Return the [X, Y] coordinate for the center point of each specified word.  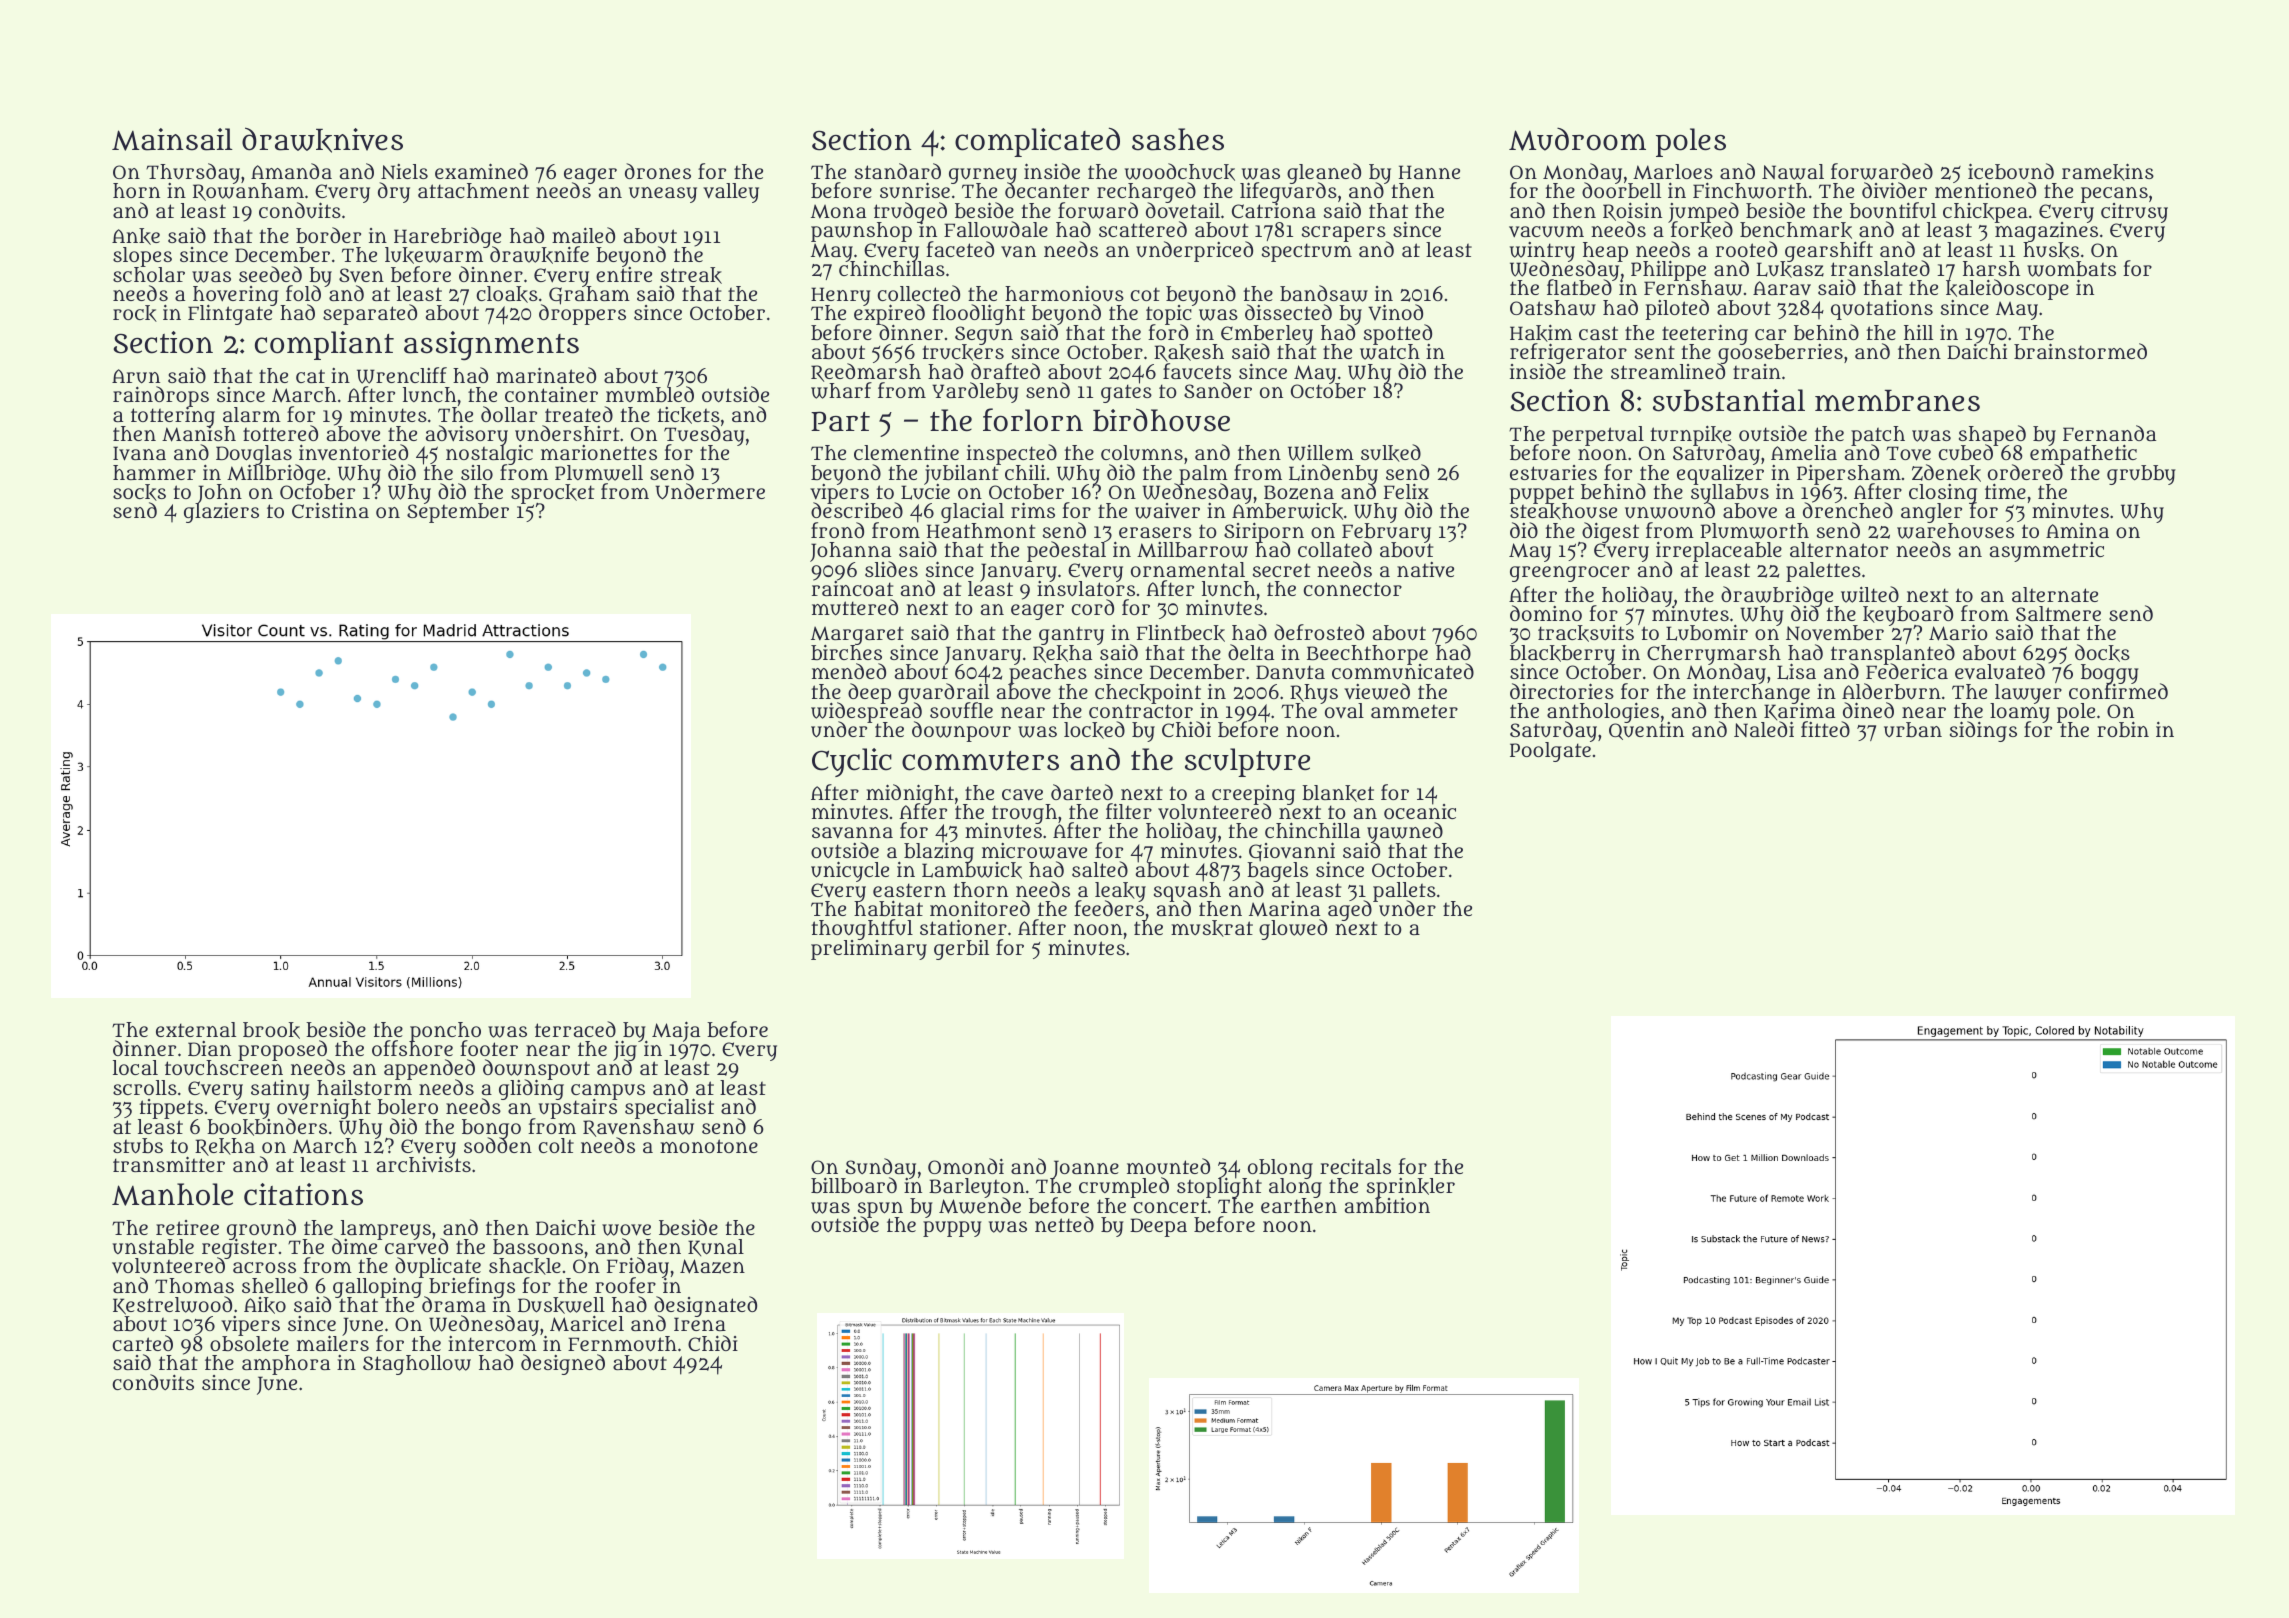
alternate [2055, 594]
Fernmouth [622, 1344]
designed [563, 1364]
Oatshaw [1553, 308]
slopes [142, 257]
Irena [700, 1324]
